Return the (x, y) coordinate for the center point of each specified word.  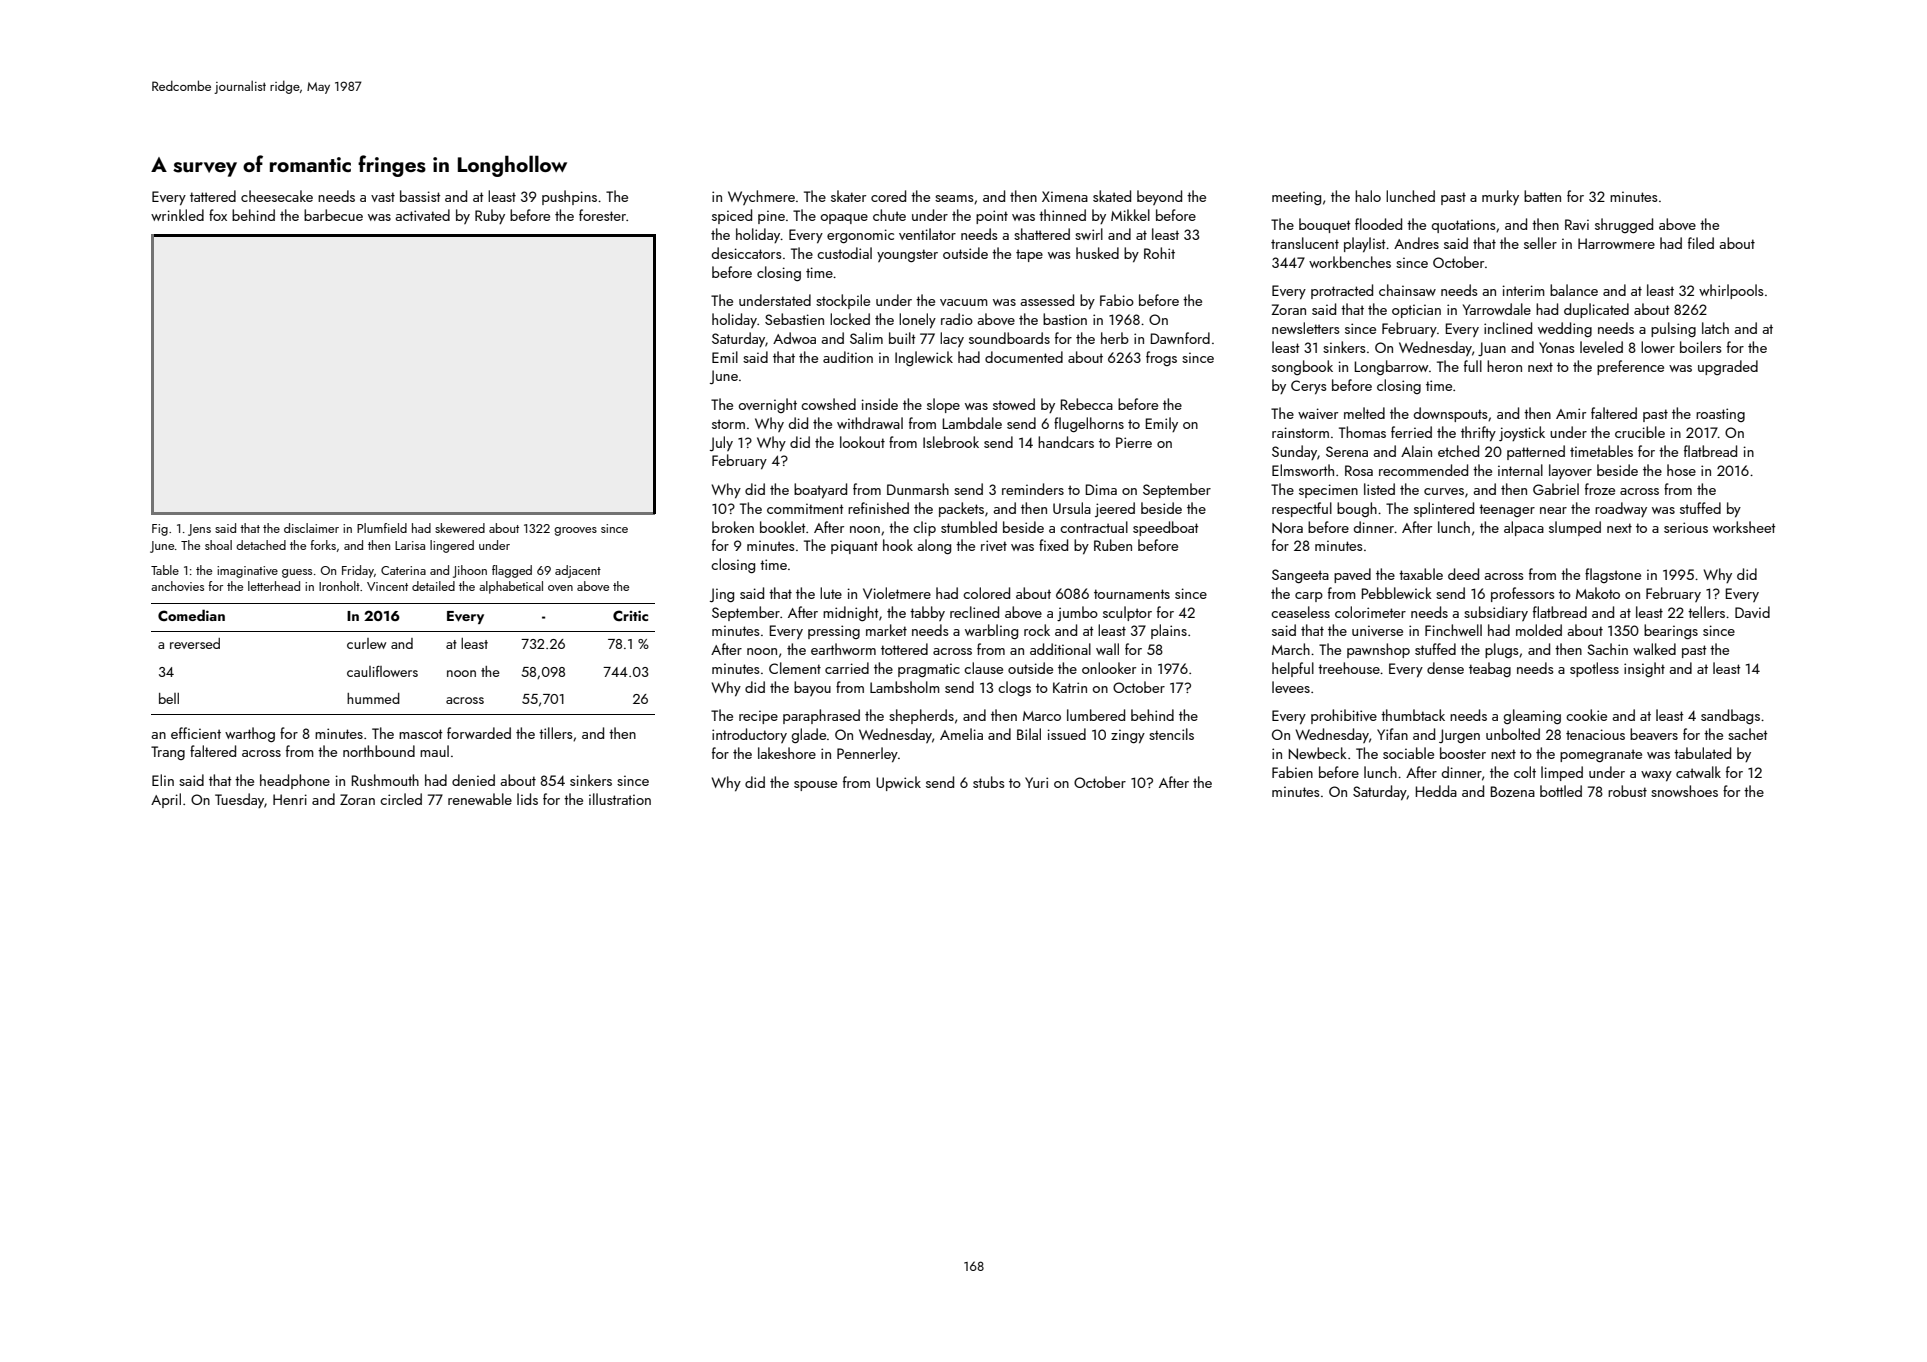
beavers (1654, 734)
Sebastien (794, 319)
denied (473, 780)
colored (986, 593)
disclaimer (311, 528)
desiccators (746, 253)
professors (1522, 594)
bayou (812, 688)
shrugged (1624, 225)
